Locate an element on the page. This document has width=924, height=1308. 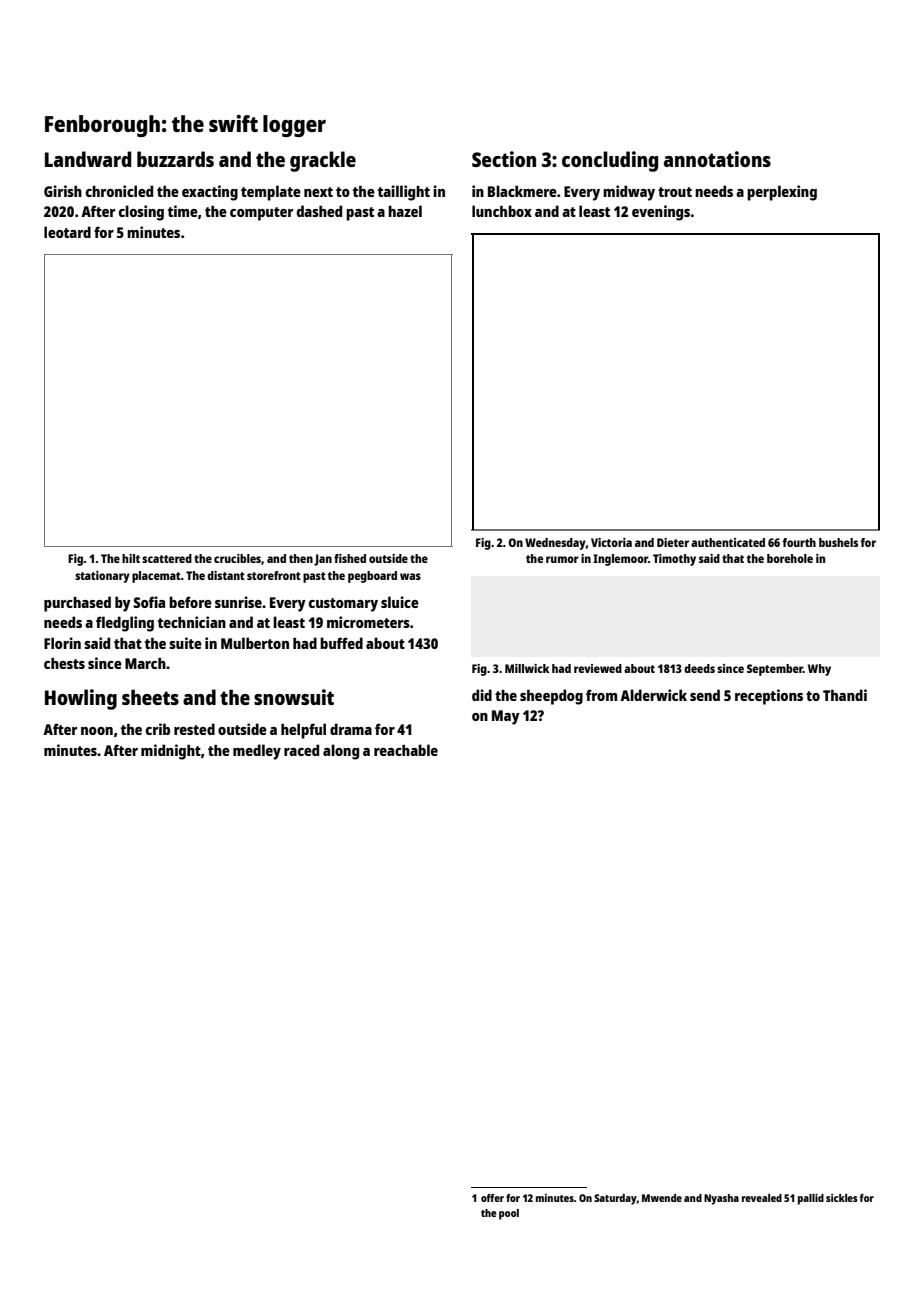
September is located at coordinates (775, 670).
